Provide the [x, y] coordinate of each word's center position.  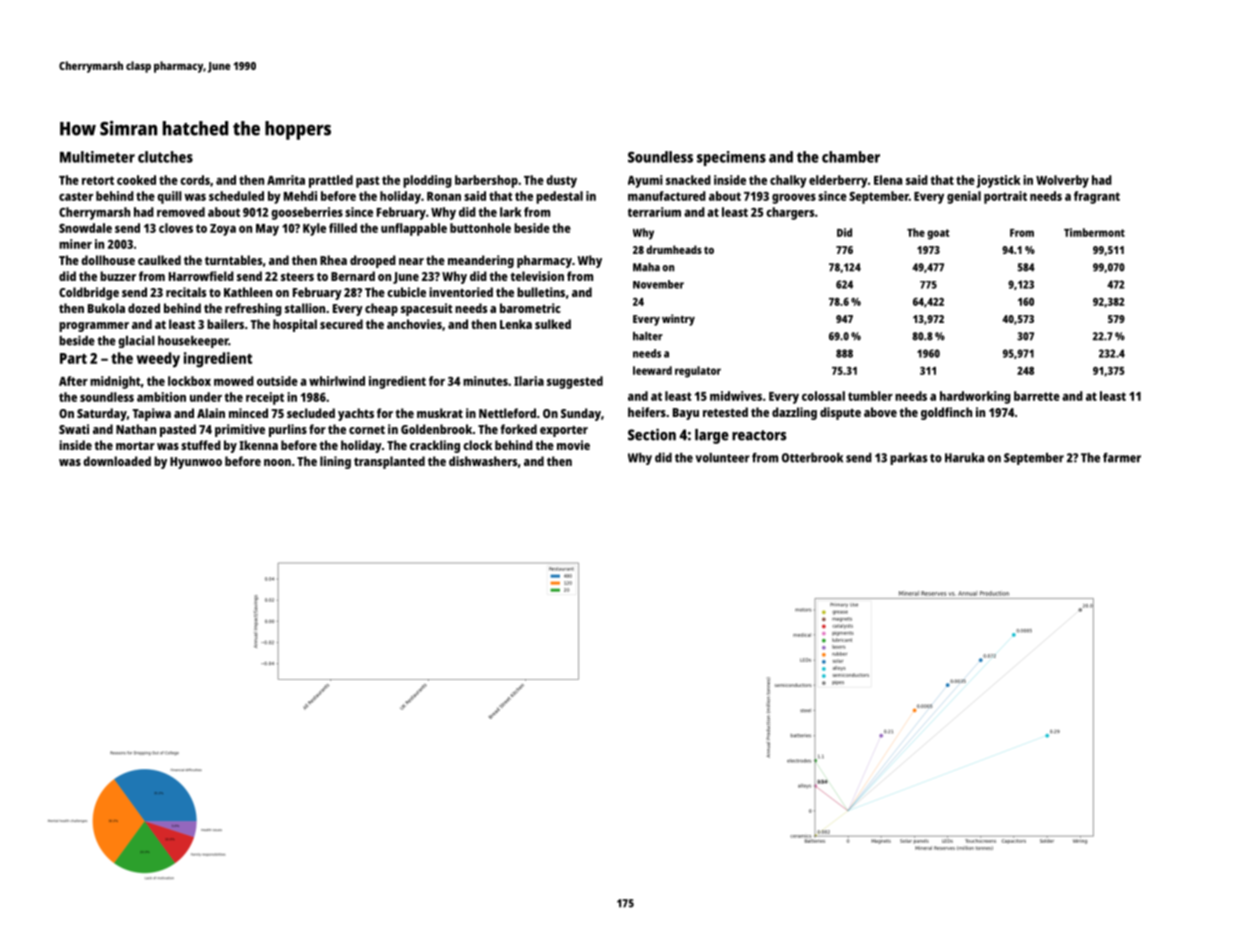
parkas [908, 459]
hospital [295, 325]
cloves [176, 228]
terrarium [654, 212]
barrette [1037, 396]
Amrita [286, 180]
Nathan [136, 429]
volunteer [723, 458]
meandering [481, 261]
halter [648, 336]
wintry [678, 320]
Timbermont [1094, 232]
